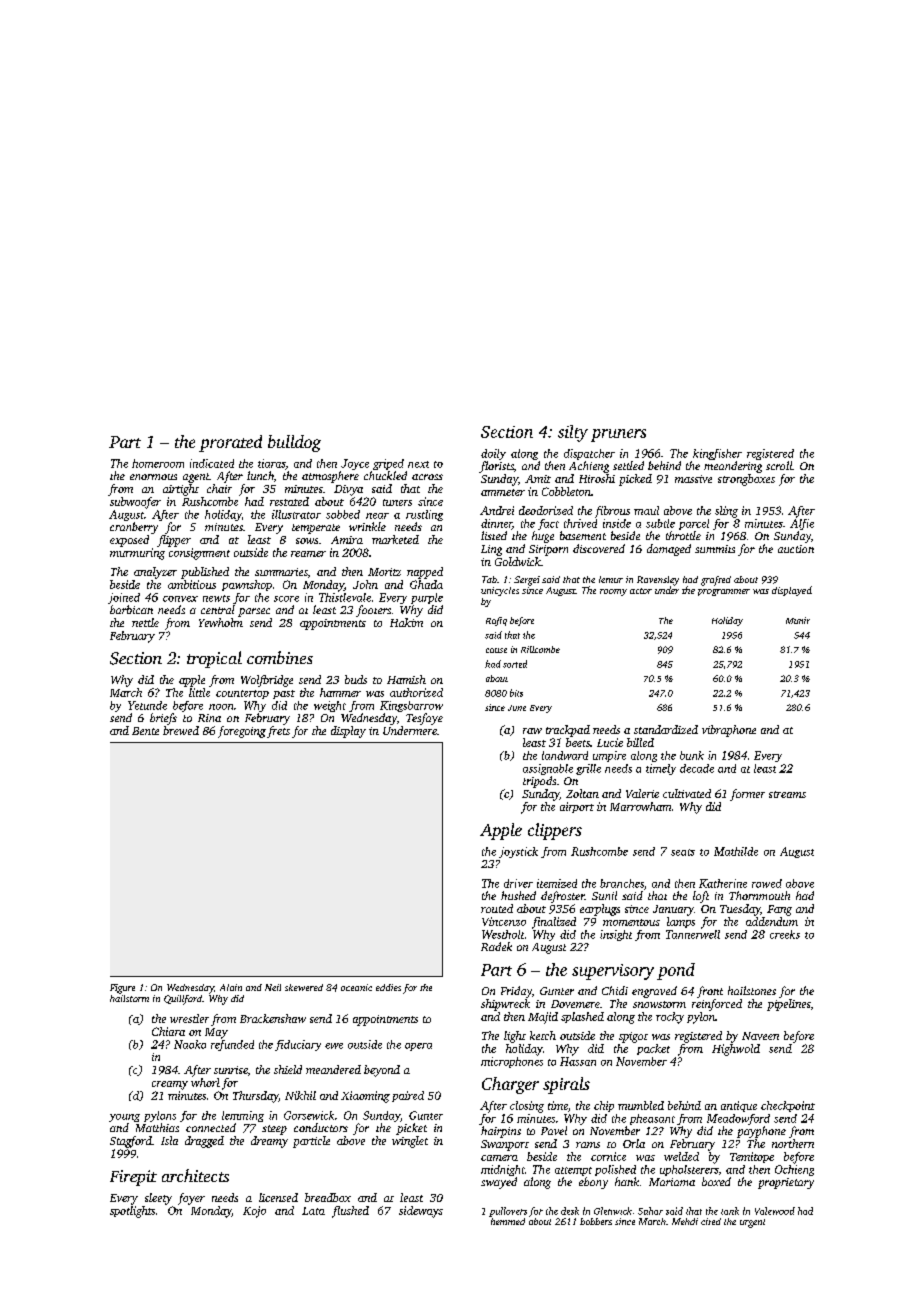 The image size is (924, 1308). I want to click on joystick, so click(518, 852).
